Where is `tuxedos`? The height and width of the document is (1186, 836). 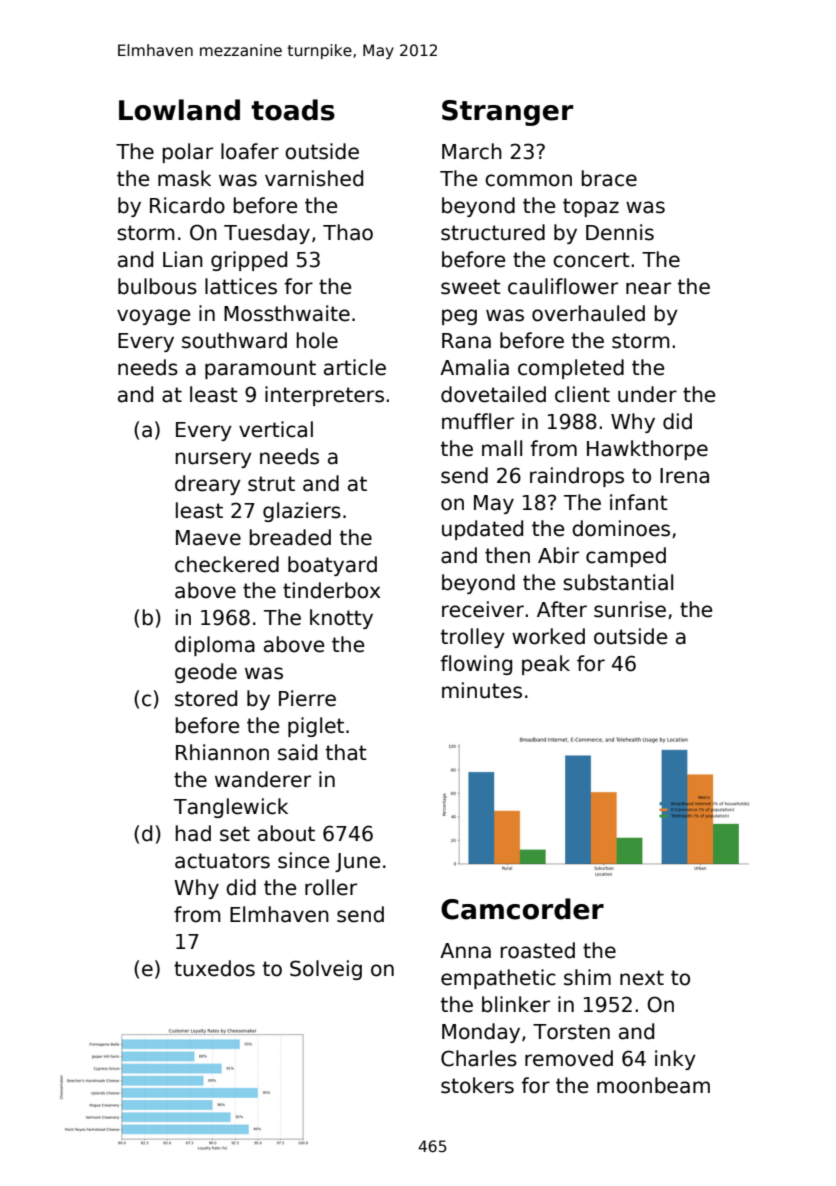 tuxedos is located at coordinates (214, 968).
